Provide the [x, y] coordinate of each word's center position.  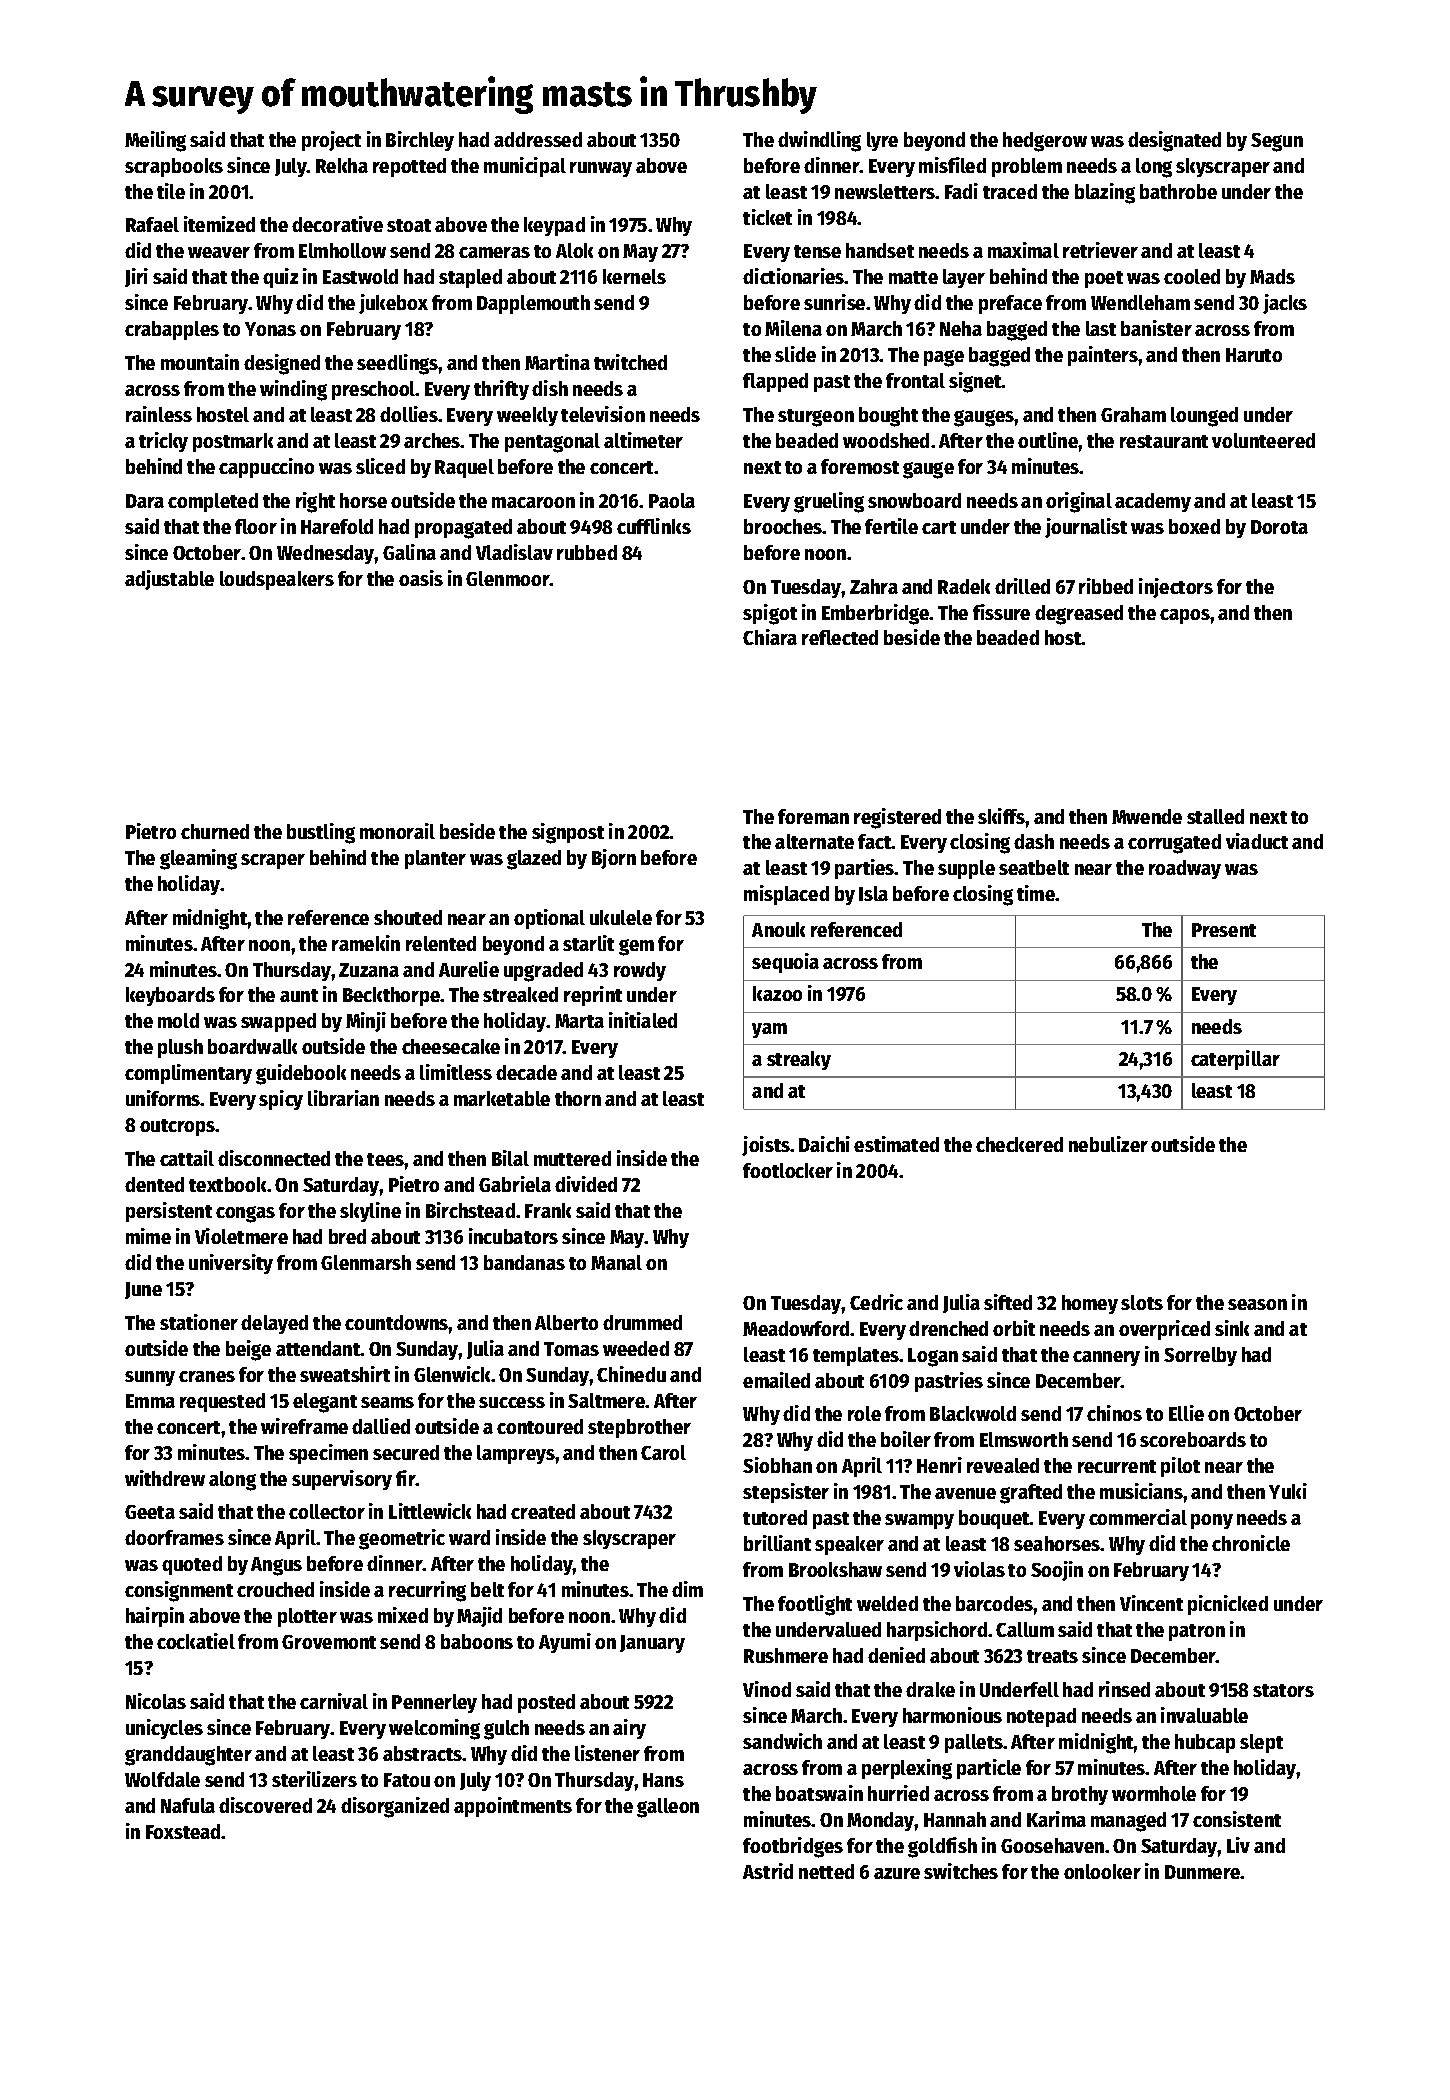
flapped [775, 382]
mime [148, 1236]
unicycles [164, 1729]
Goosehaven [1052, 1845]
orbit [1014, 1328]
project [331, 141]
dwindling [819, 141]
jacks [1285, 304]
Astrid [768, 1871]
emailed [776, 1380]
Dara [145, 501]
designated [1174, 141]
